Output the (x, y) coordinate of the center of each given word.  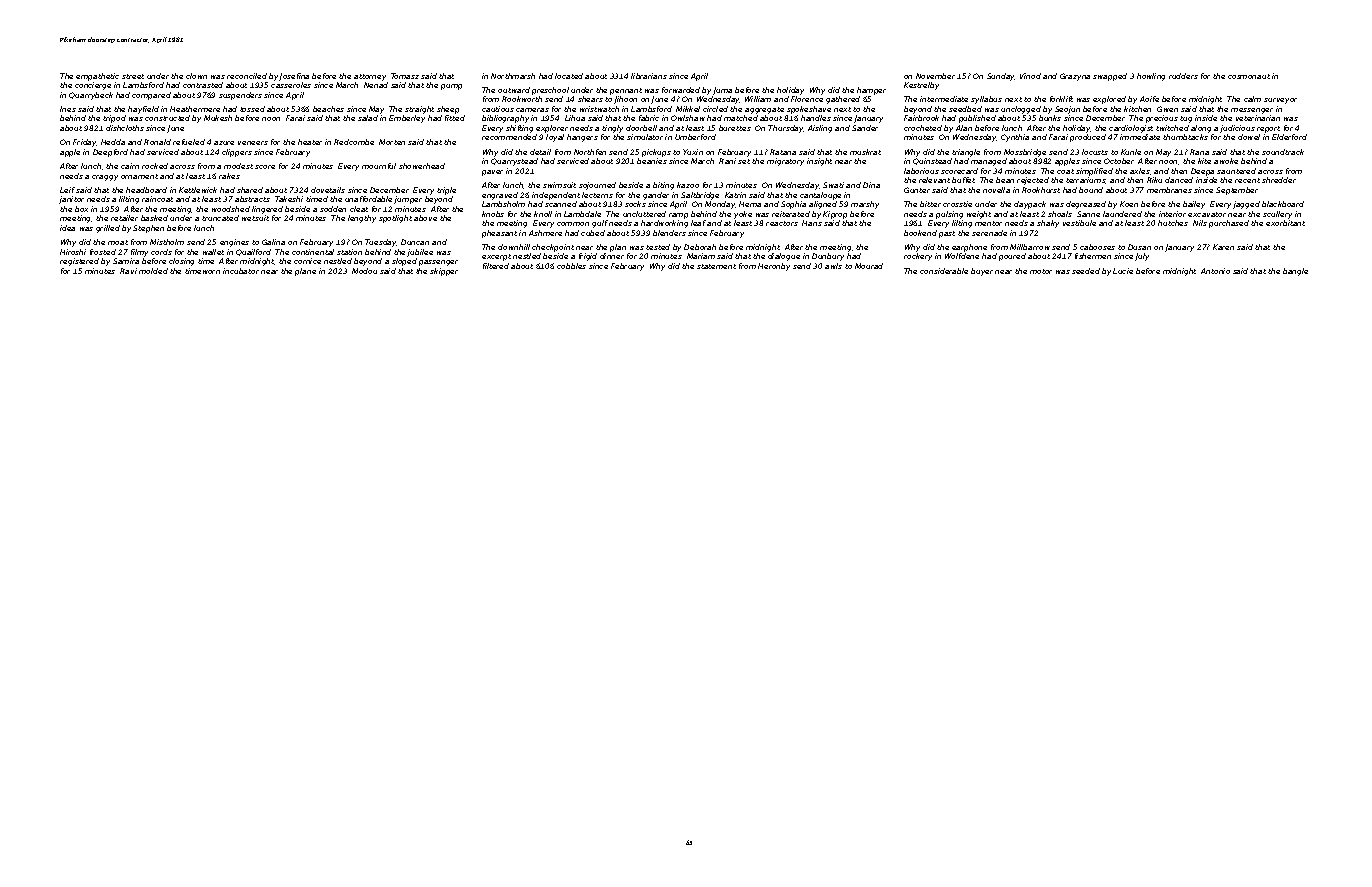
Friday (85, 143)
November (935, 76)
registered (79, 262)
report (1268, 129)
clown (196, 76)
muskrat (865, 152)
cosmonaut (1249, 76)
